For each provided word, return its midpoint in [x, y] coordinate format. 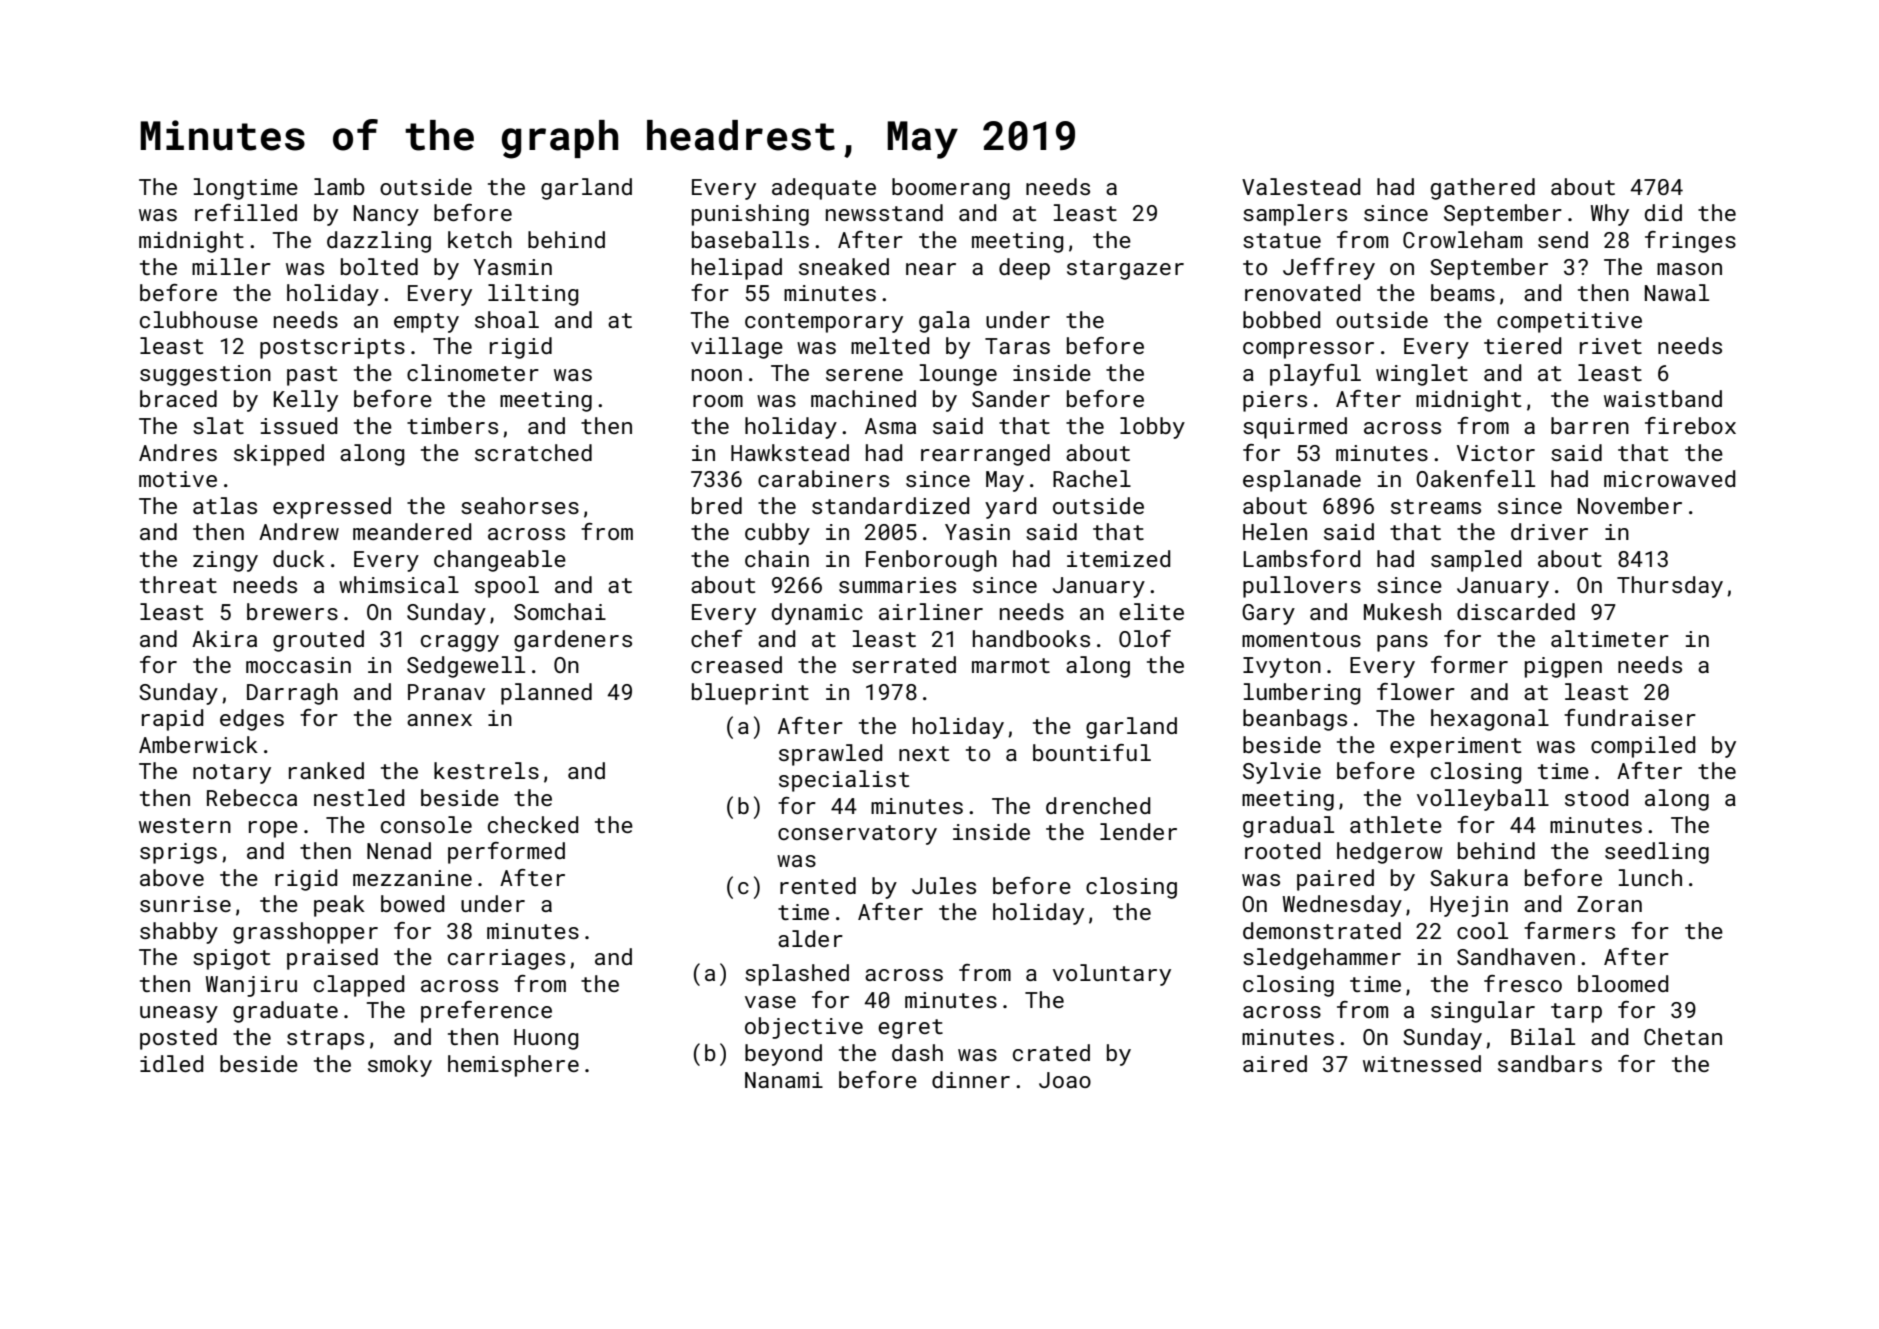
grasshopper [305, 933]
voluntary [1112, 975]
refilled [246, 212]
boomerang [951, 189]
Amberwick [198, 744]
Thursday [1670, 587]
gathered [1483, 189]
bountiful [1092, 752]
